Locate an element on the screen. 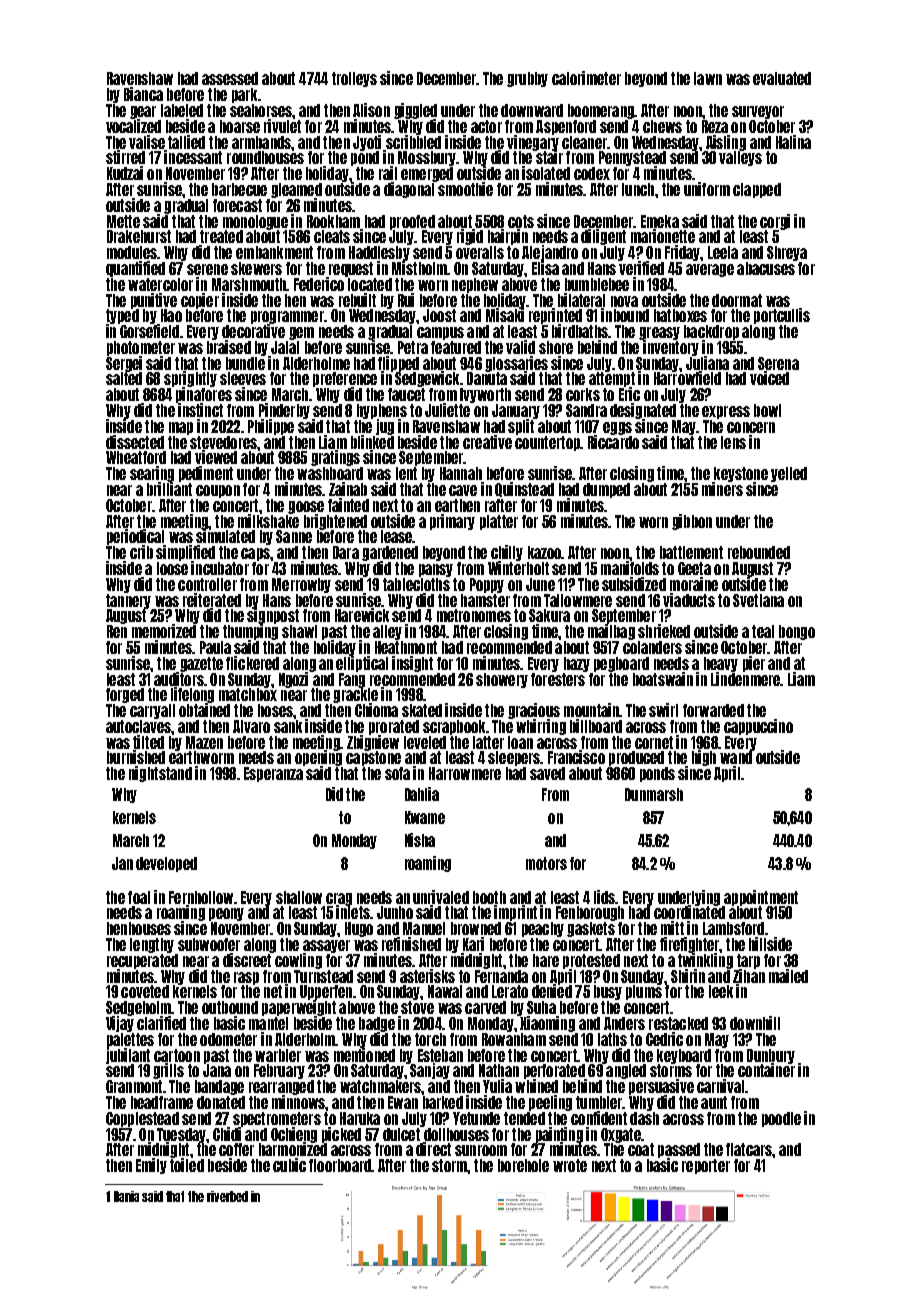  grubby is located at coordinates (527, 79).
